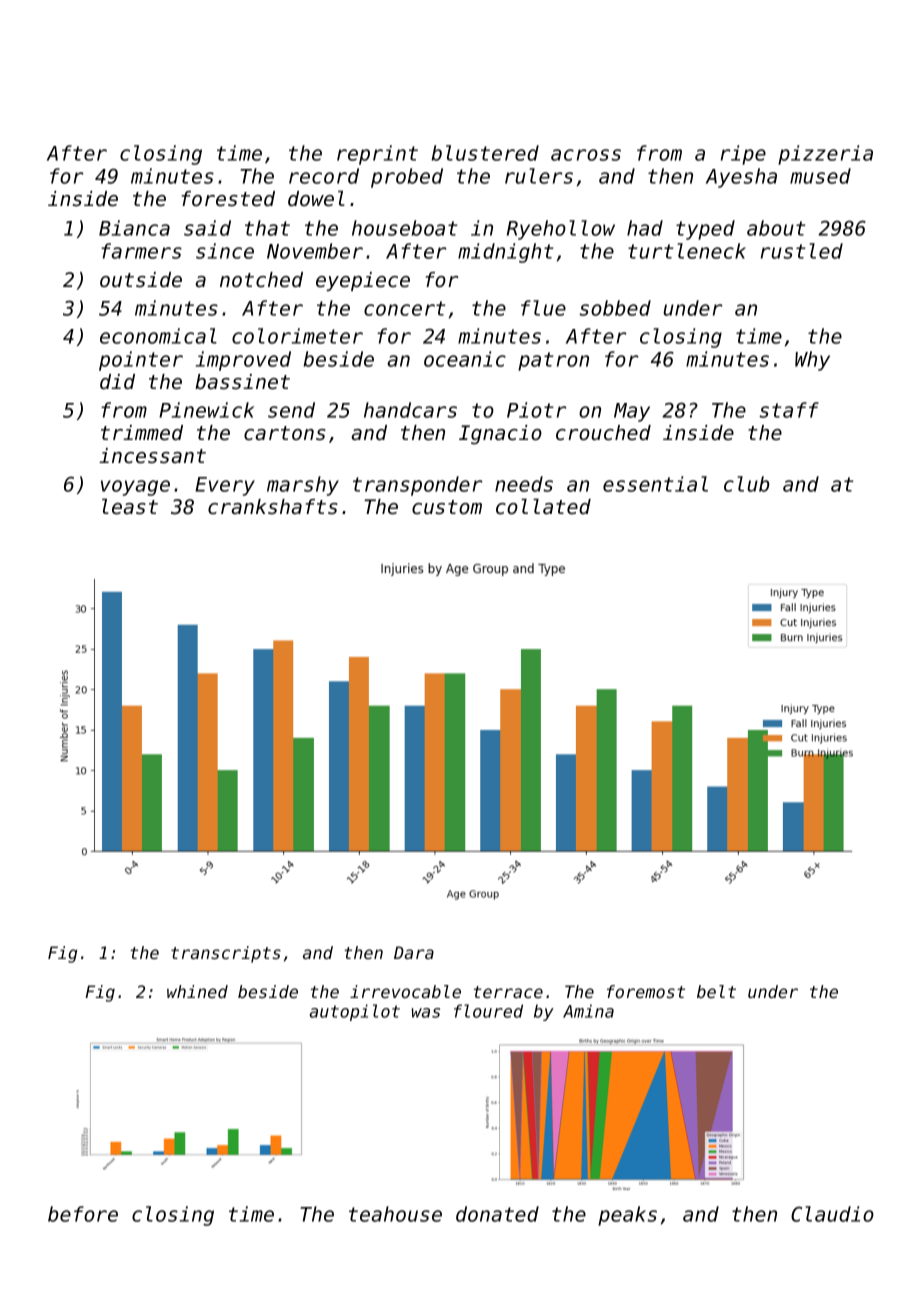  What do you see at coordinates (377, 155) in the page?
I see `reprint` at bounding box center [377, 155].
